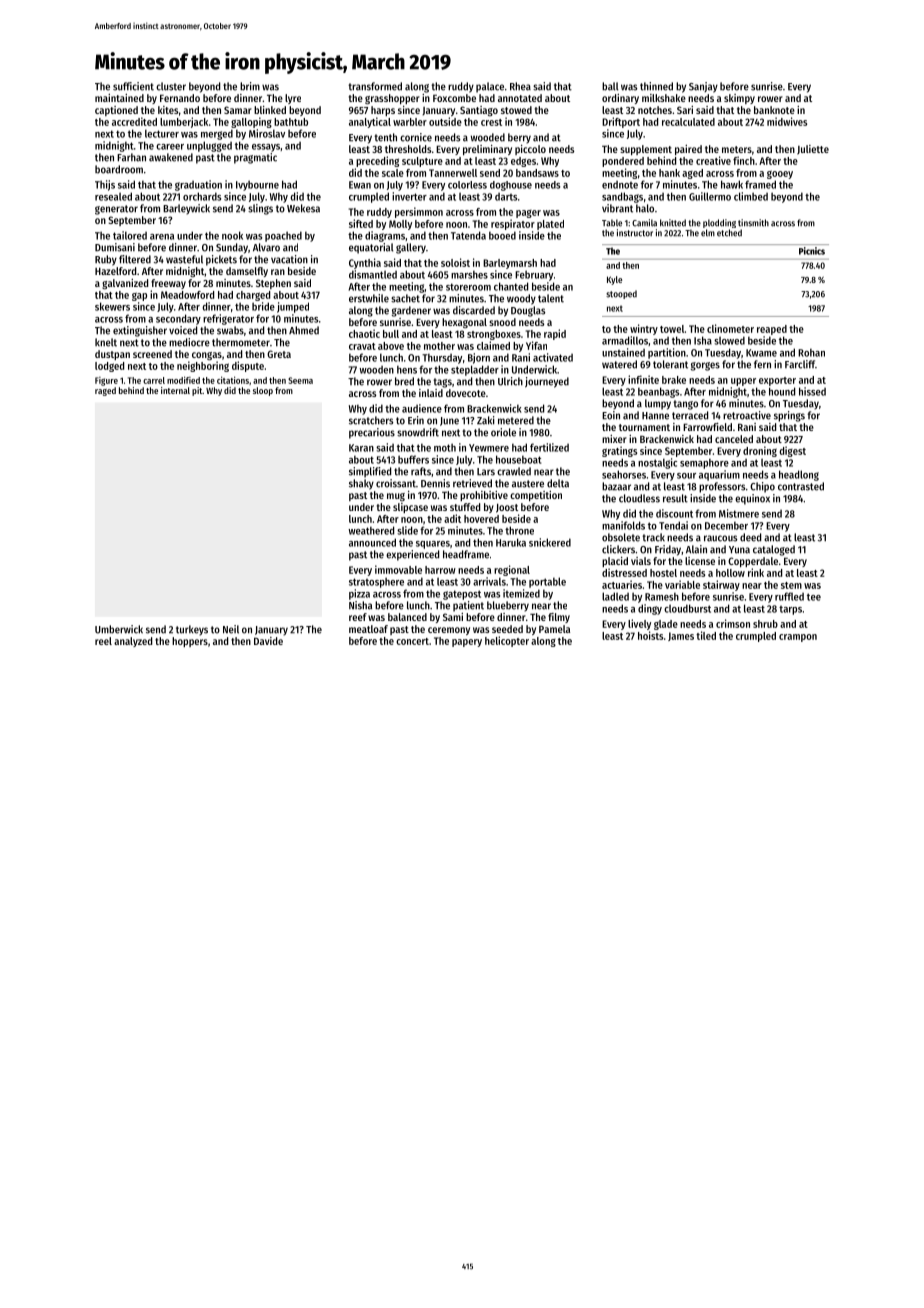 This document has height=1308, width=924. Describe the element at coordinates (416, 420) in the document. I see `Erin` at that location.
